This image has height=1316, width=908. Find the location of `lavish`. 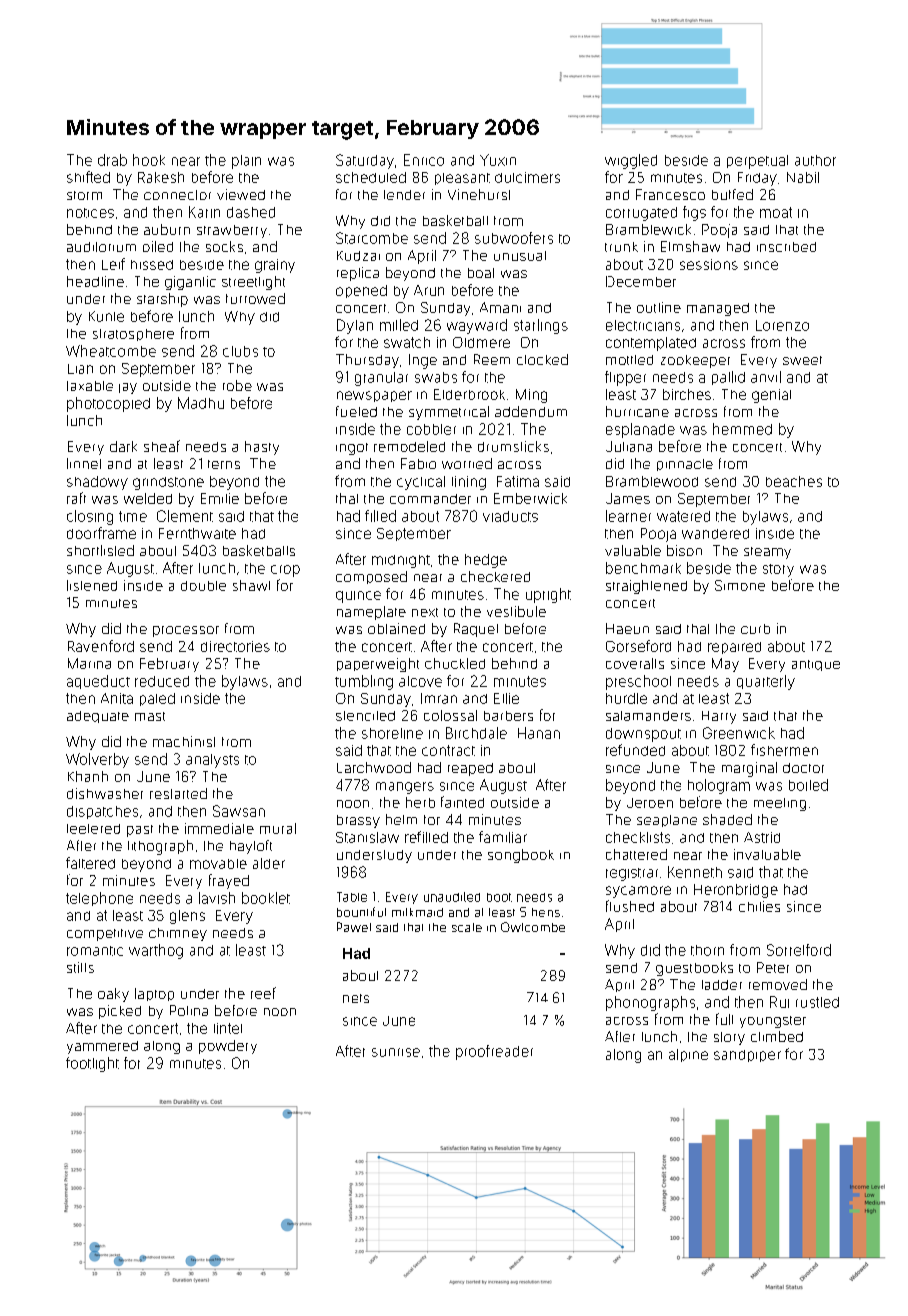

lavish is located at coordinates (217, 898).
